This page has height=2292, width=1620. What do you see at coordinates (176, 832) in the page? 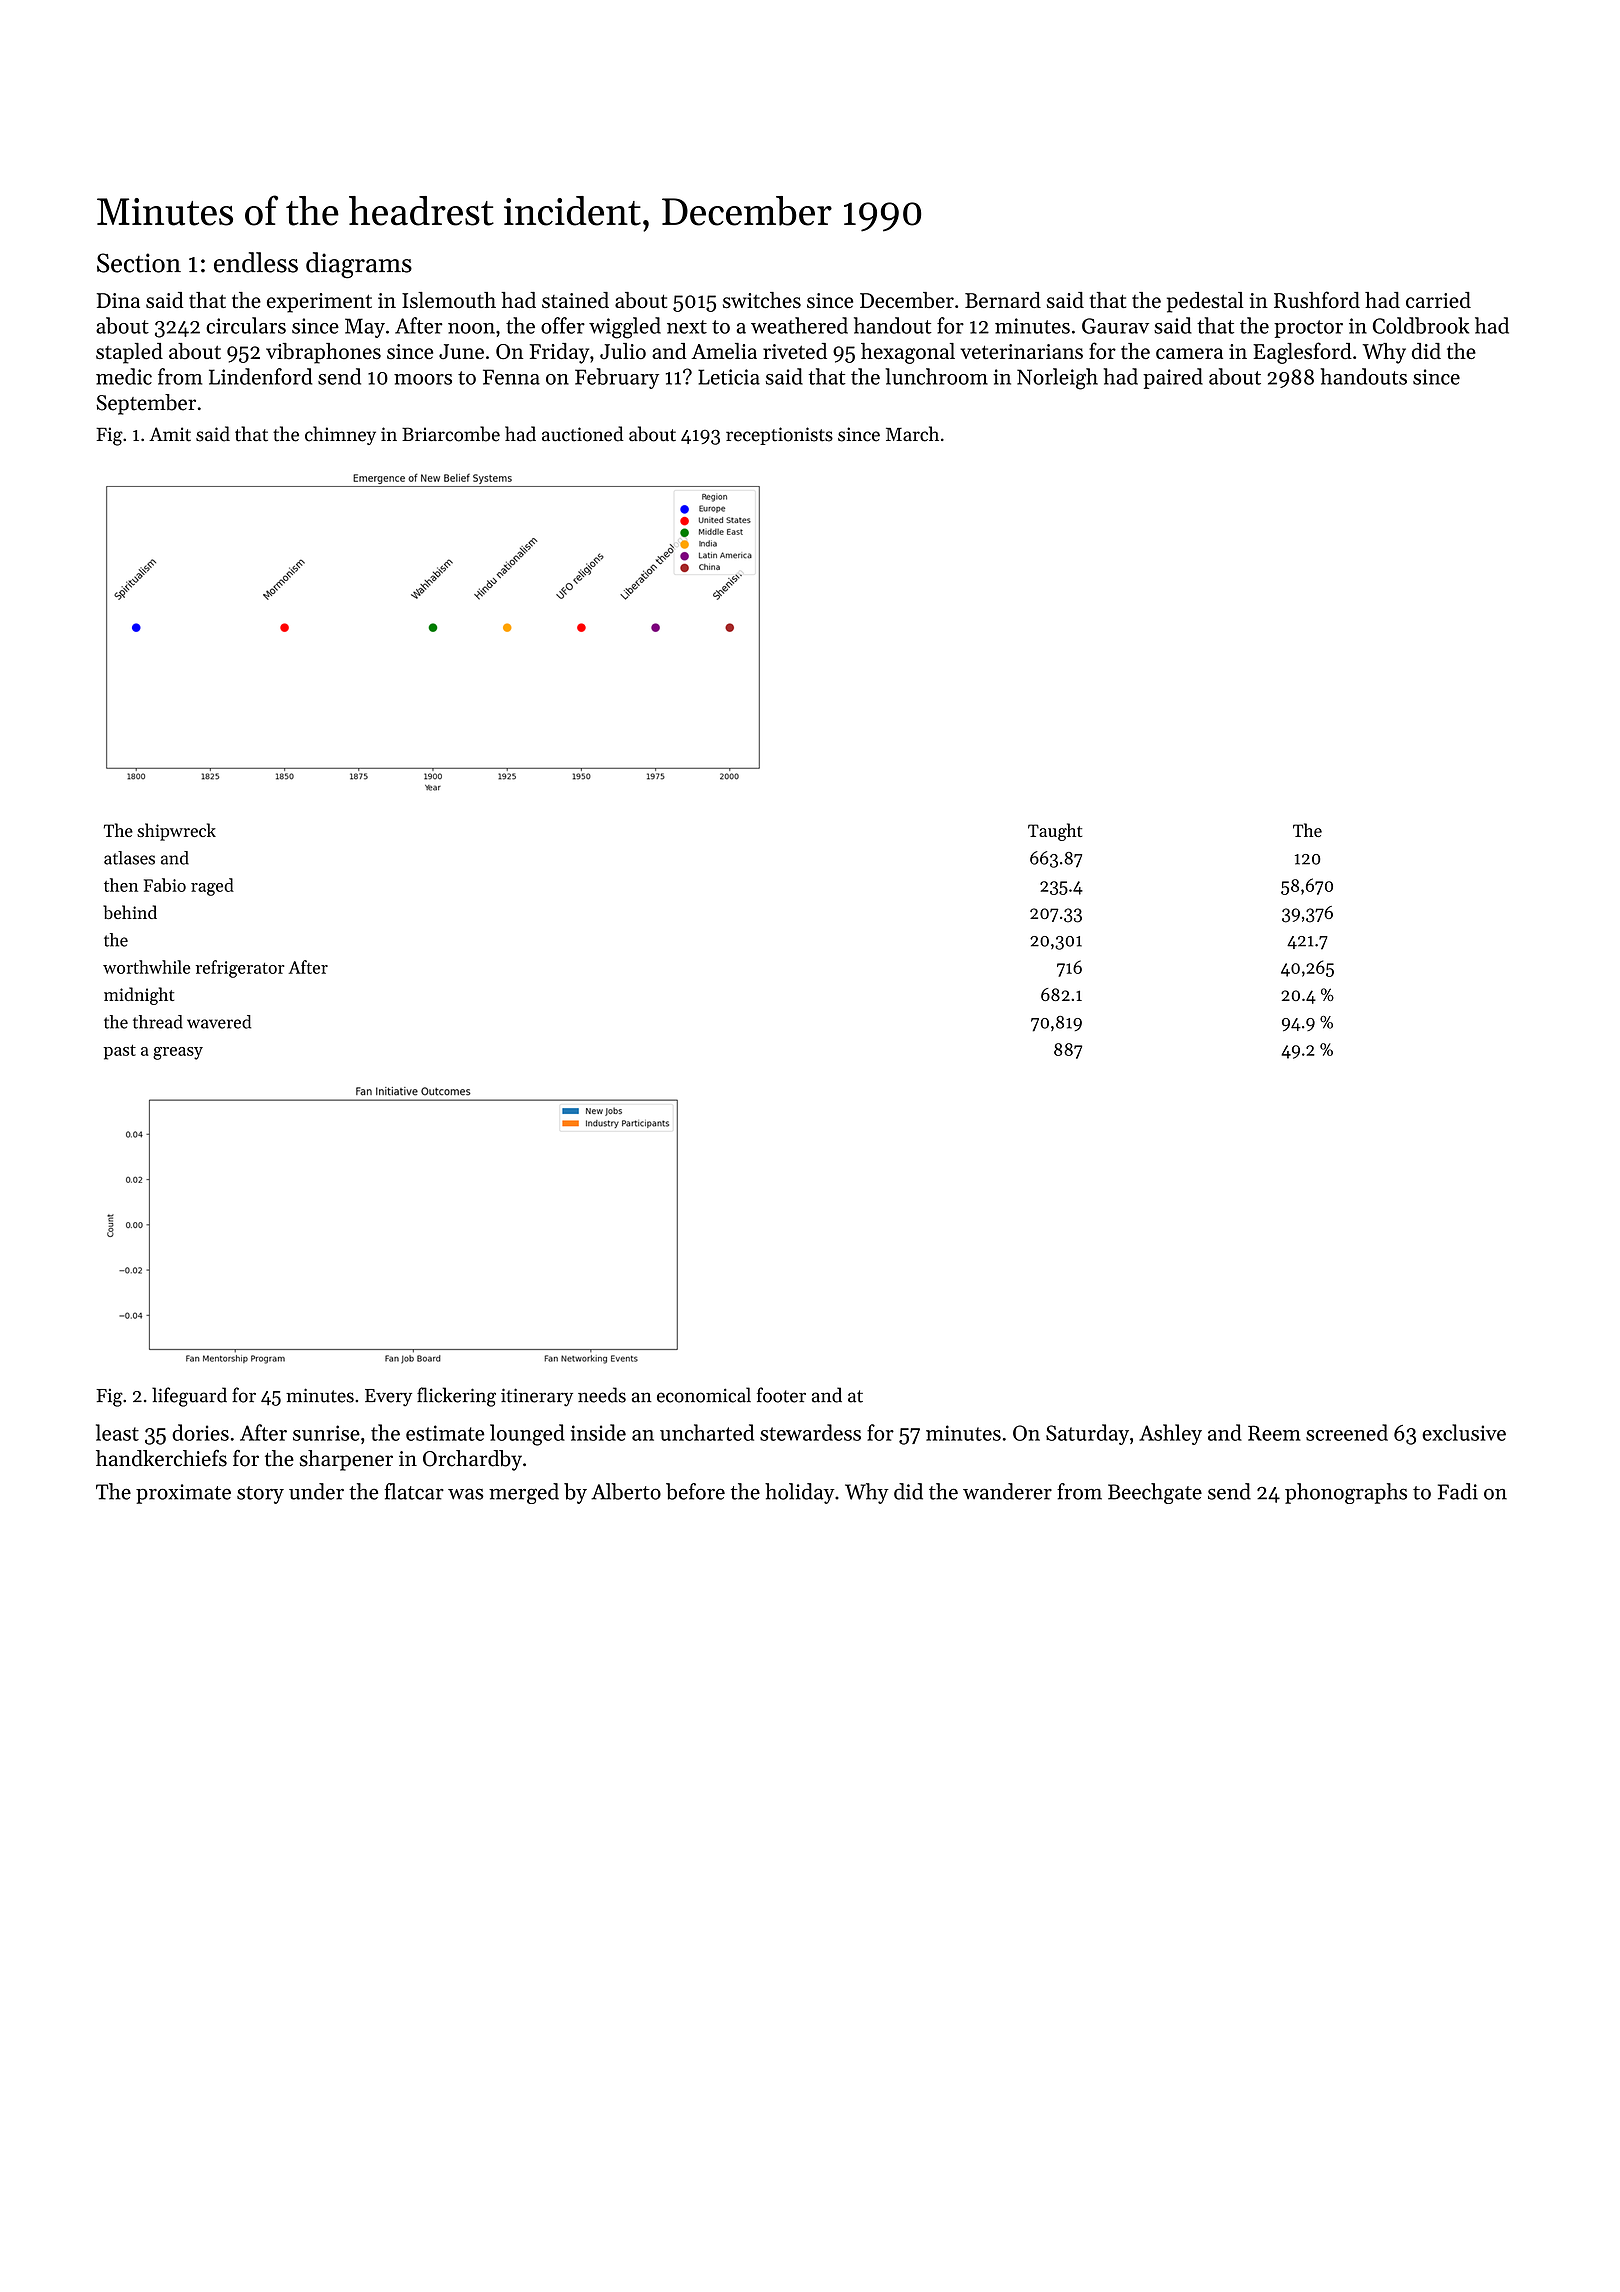
I see `shipwreck` at bounding box center [176, 832].
